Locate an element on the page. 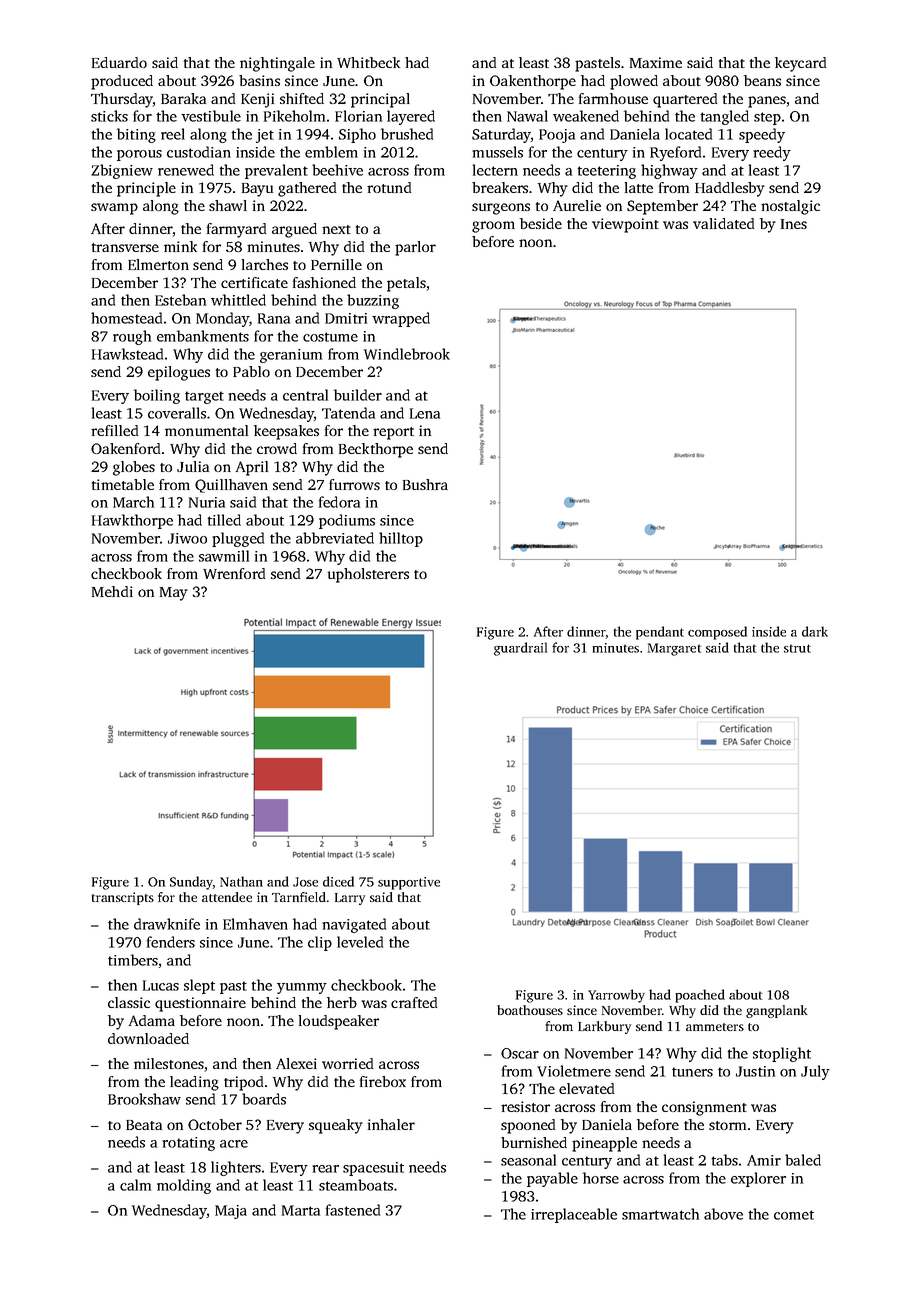 This image has width=924, height=1308. fashioned is located at coordinates (324, 282).
